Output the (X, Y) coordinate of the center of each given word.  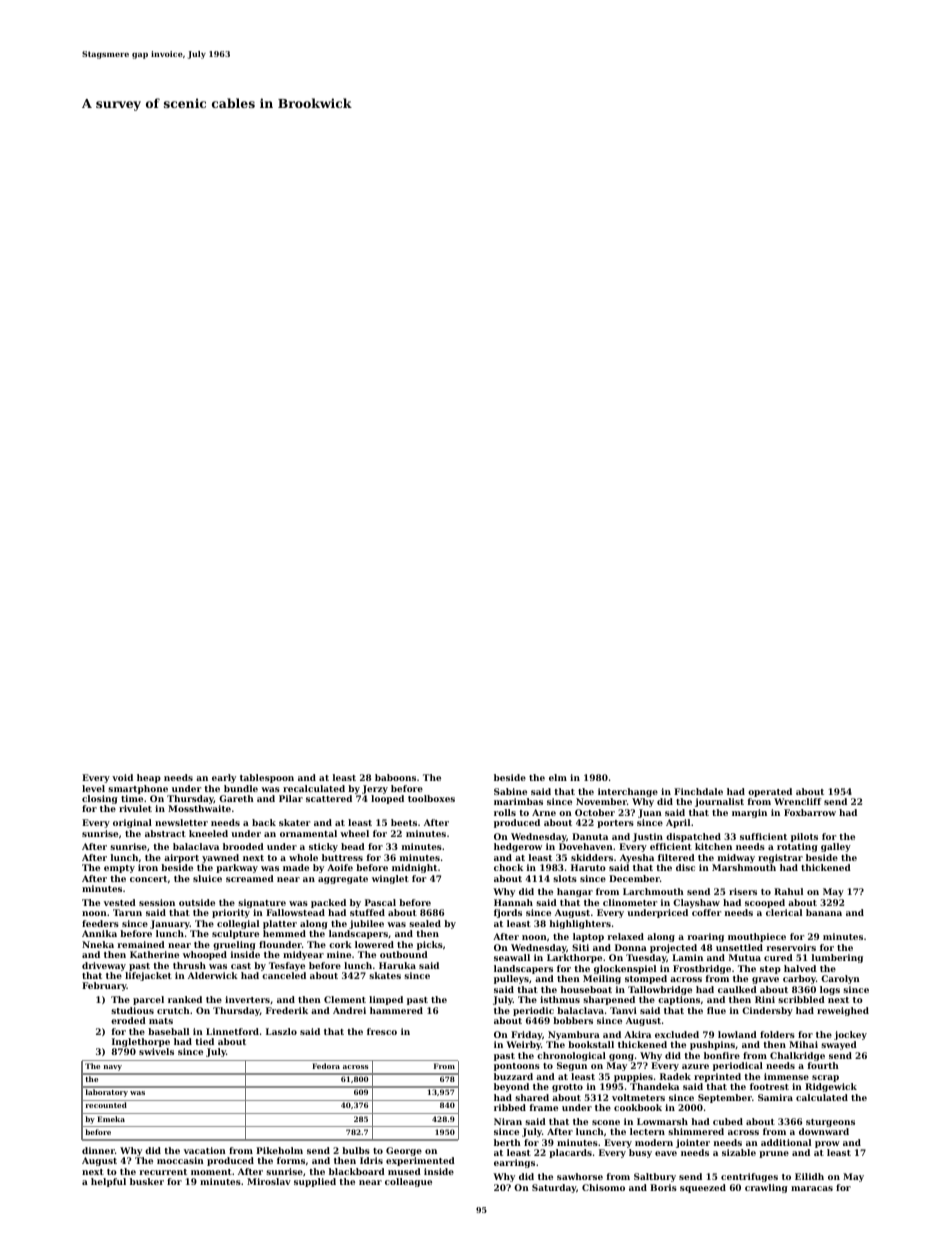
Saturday (554, 1188)
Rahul (788, 891)
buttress (342, 857)
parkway (237, 868)
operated (770, 792)
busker (147, 1181)
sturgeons (830, 1123)
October (595, 812)
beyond (511, 1087)
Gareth (236, 798)
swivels (156, 1051)
